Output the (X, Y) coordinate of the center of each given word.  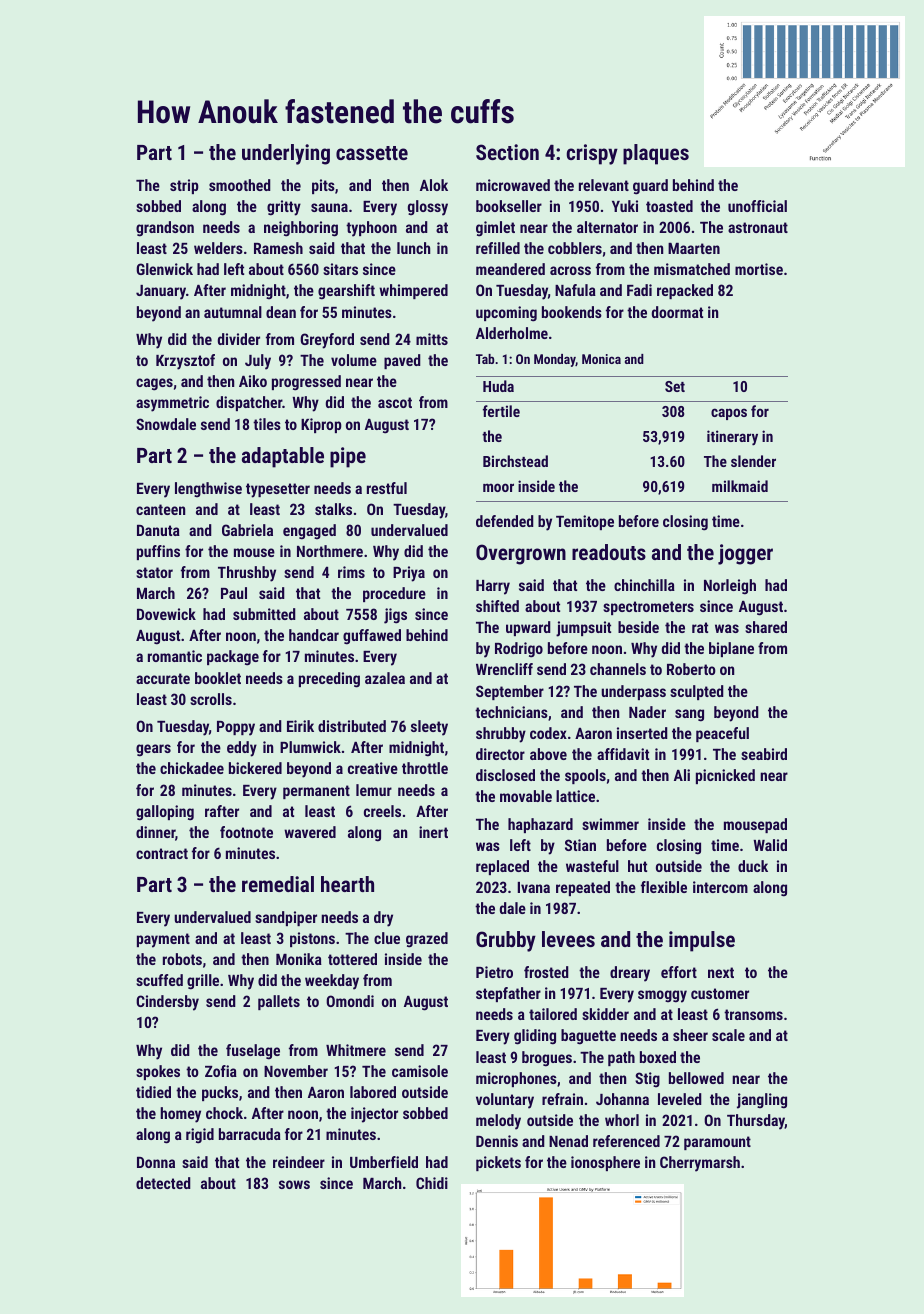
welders (218, 248)
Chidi (432, 1183)
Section (507, 152)
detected (163, 1183)
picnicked (725, 776)
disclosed (505, 775)
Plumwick (310, 747)
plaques (656, 154)
